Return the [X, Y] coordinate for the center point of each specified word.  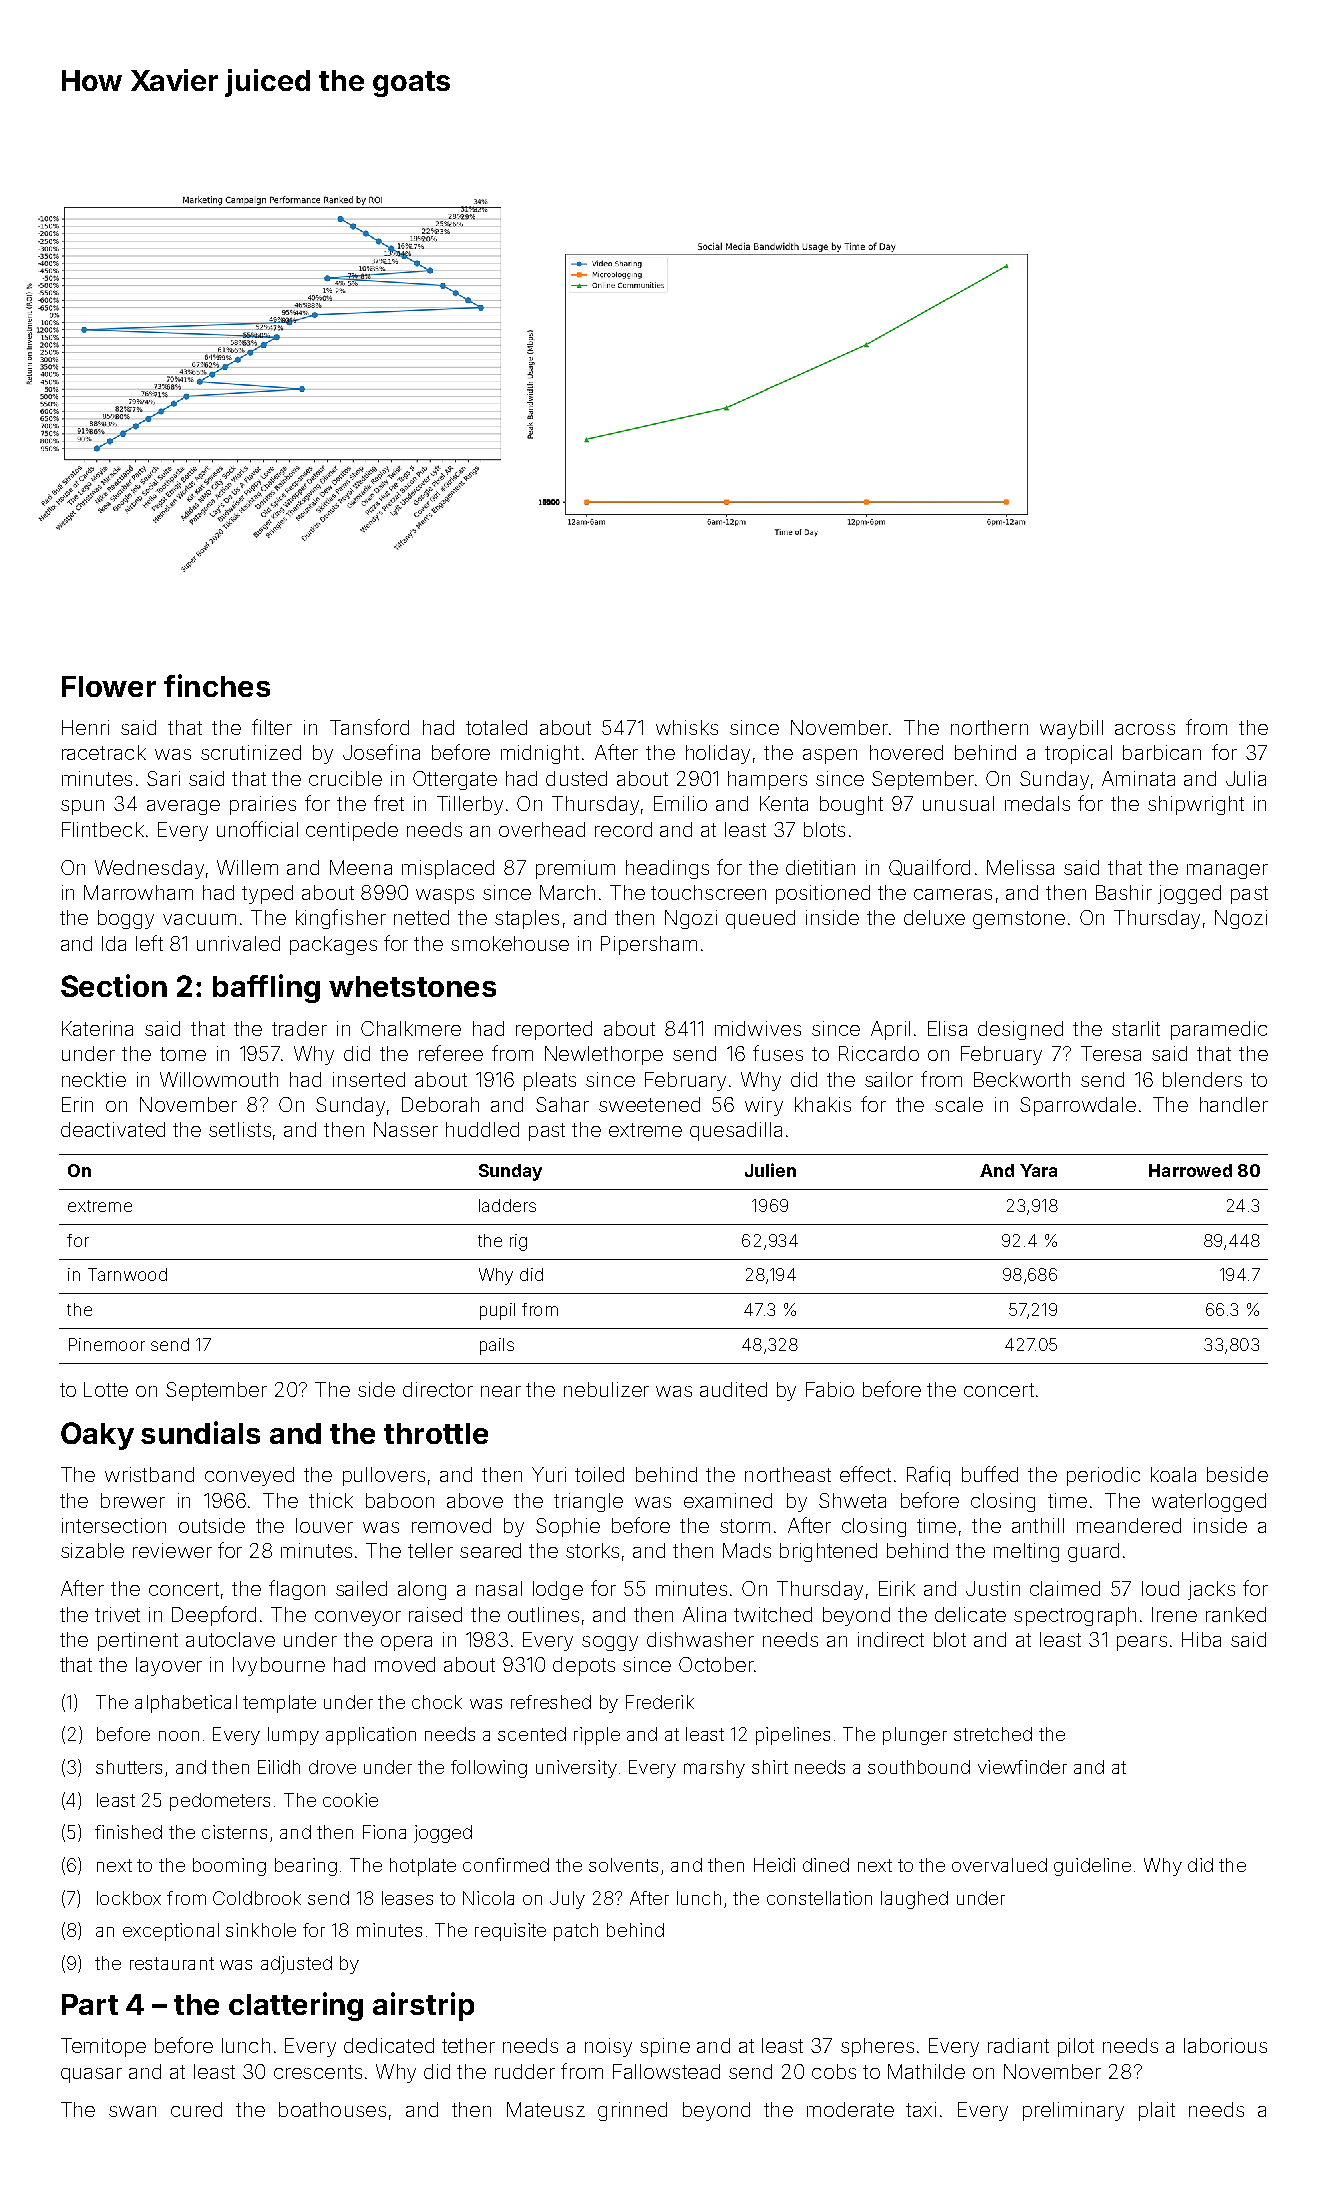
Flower [109, 686]
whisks [687, 727]
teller [430, 1550]
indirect [891, 1639]
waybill [1071, 729]
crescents [318, 2072]
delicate [970, 1614]
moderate [850, 2109]
